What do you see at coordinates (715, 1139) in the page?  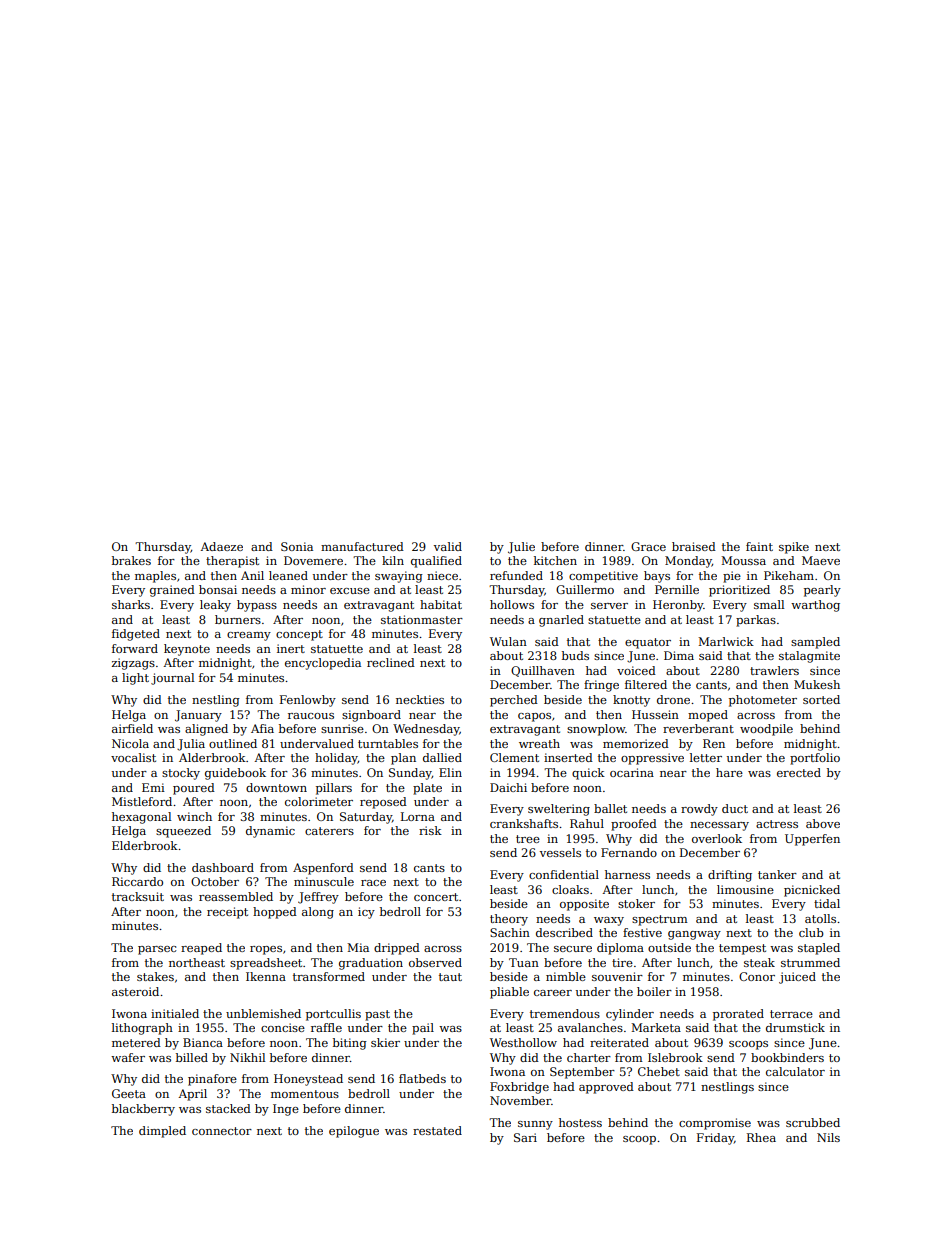 I see `Friday` at bounding box center [715, 1139].
